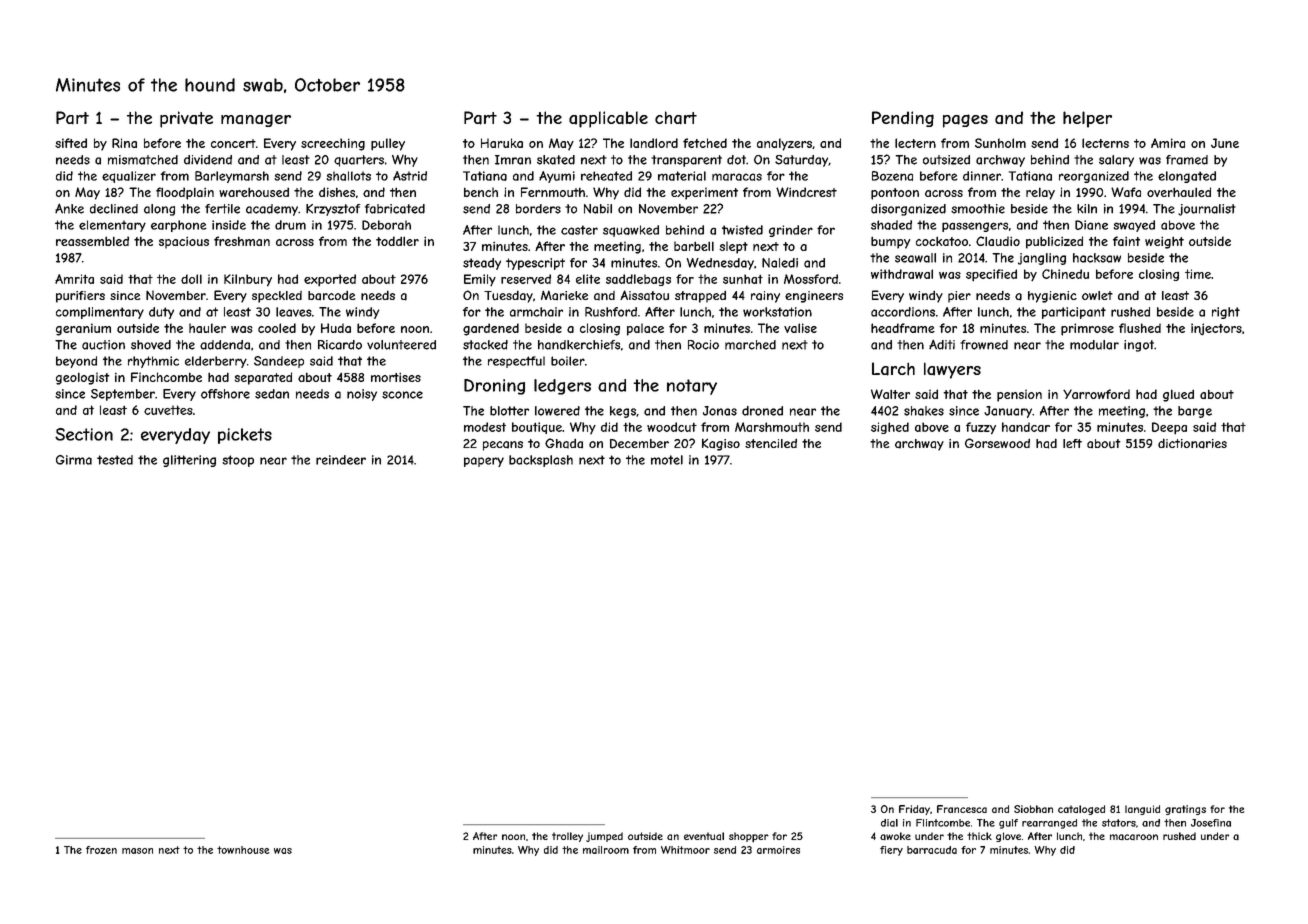  What do you see at coordinates (567, 837) in the screenshot?
I see `trolley` at bounding box center [567, 837].
